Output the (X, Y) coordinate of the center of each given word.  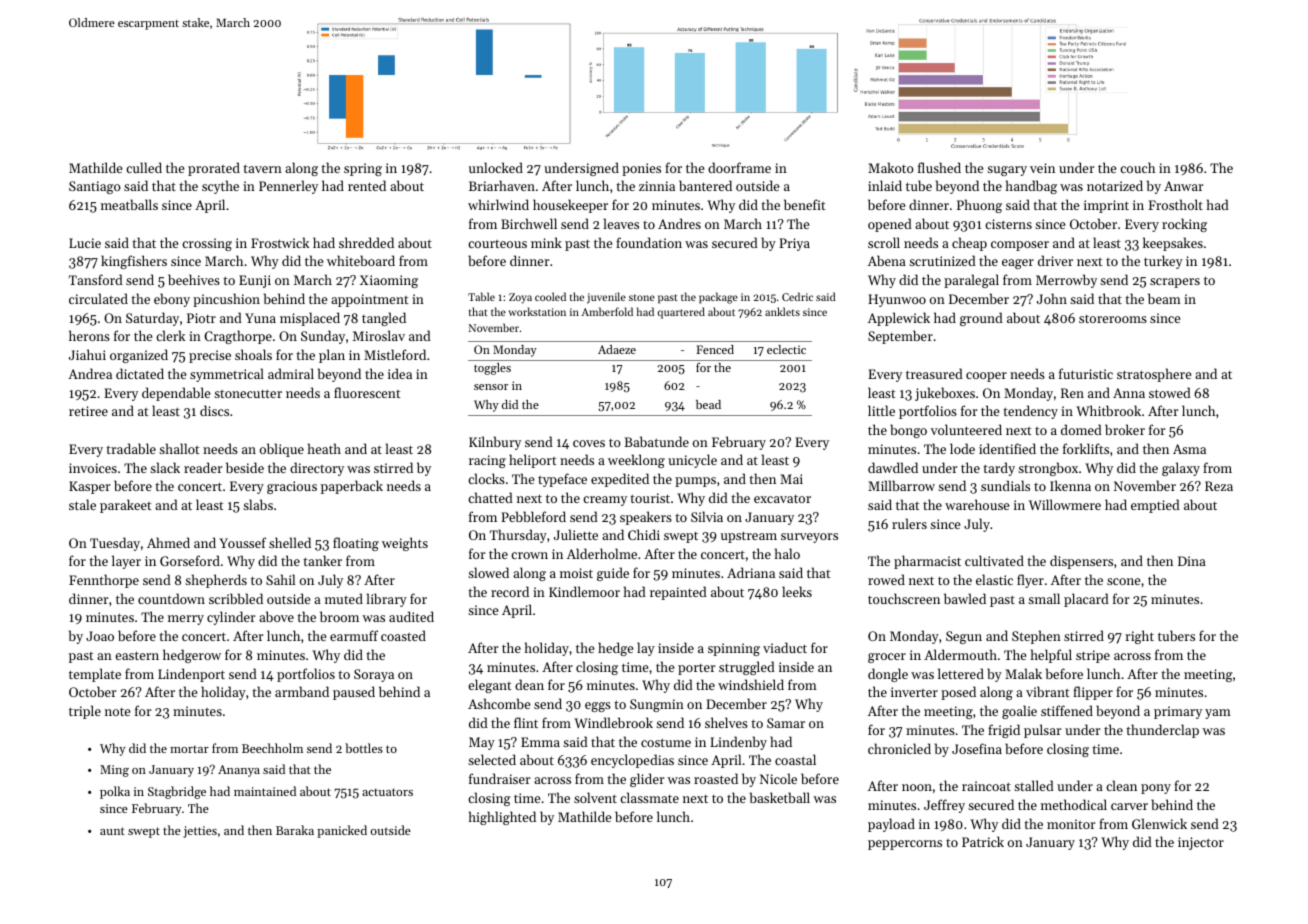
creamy (605, 501)
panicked (342, 831)
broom (339, 616)
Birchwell (529, 223)
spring (363, 169)
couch (1137, 167)
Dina (1192, 561)
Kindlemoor (584, 591)
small (1044, 598)
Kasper (89, 487)
